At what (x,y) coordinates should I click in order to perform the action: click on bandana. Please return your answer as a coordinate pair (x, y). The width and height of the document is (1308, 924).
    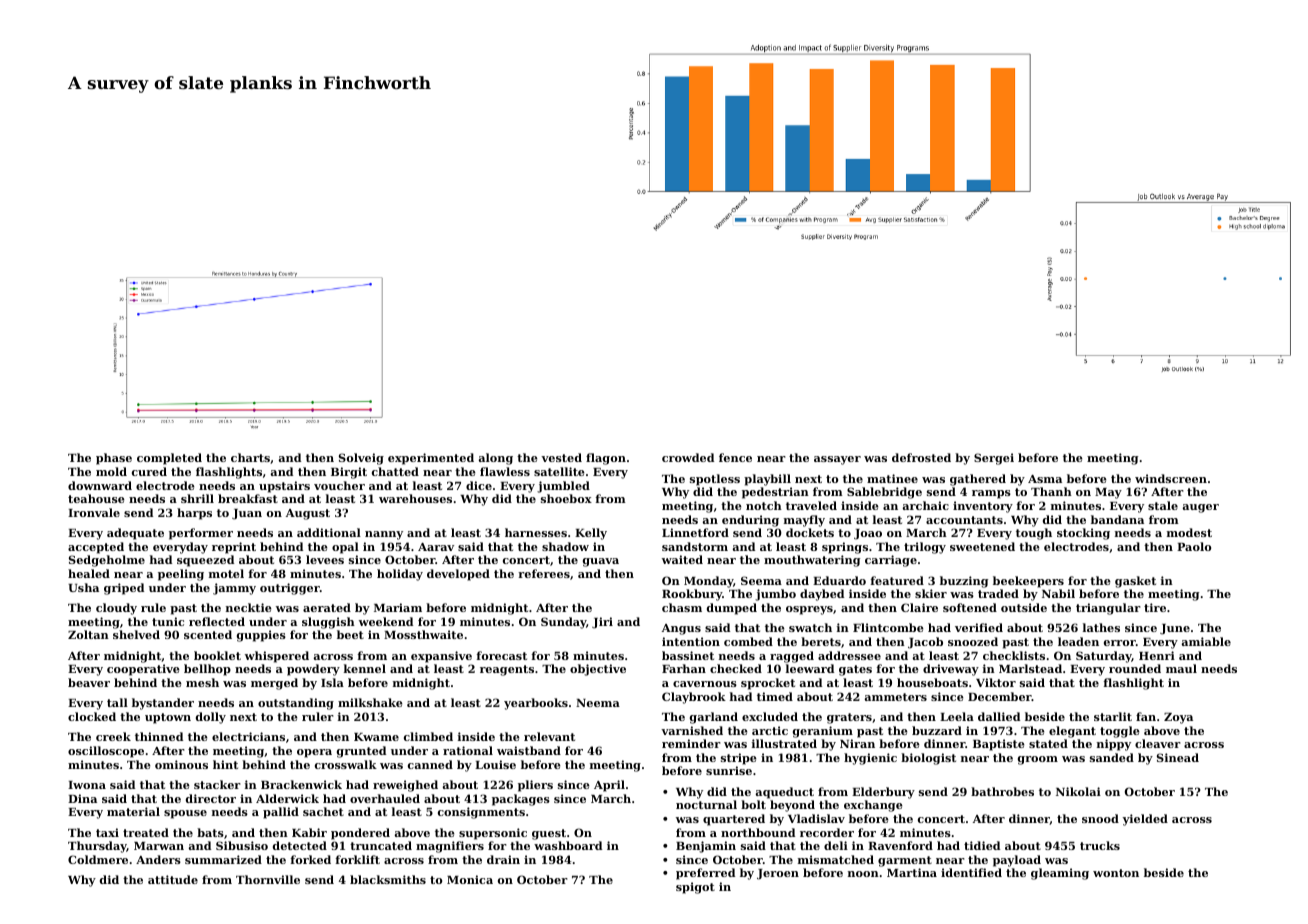
    Looking at the image, I should click on (1117, 519).
